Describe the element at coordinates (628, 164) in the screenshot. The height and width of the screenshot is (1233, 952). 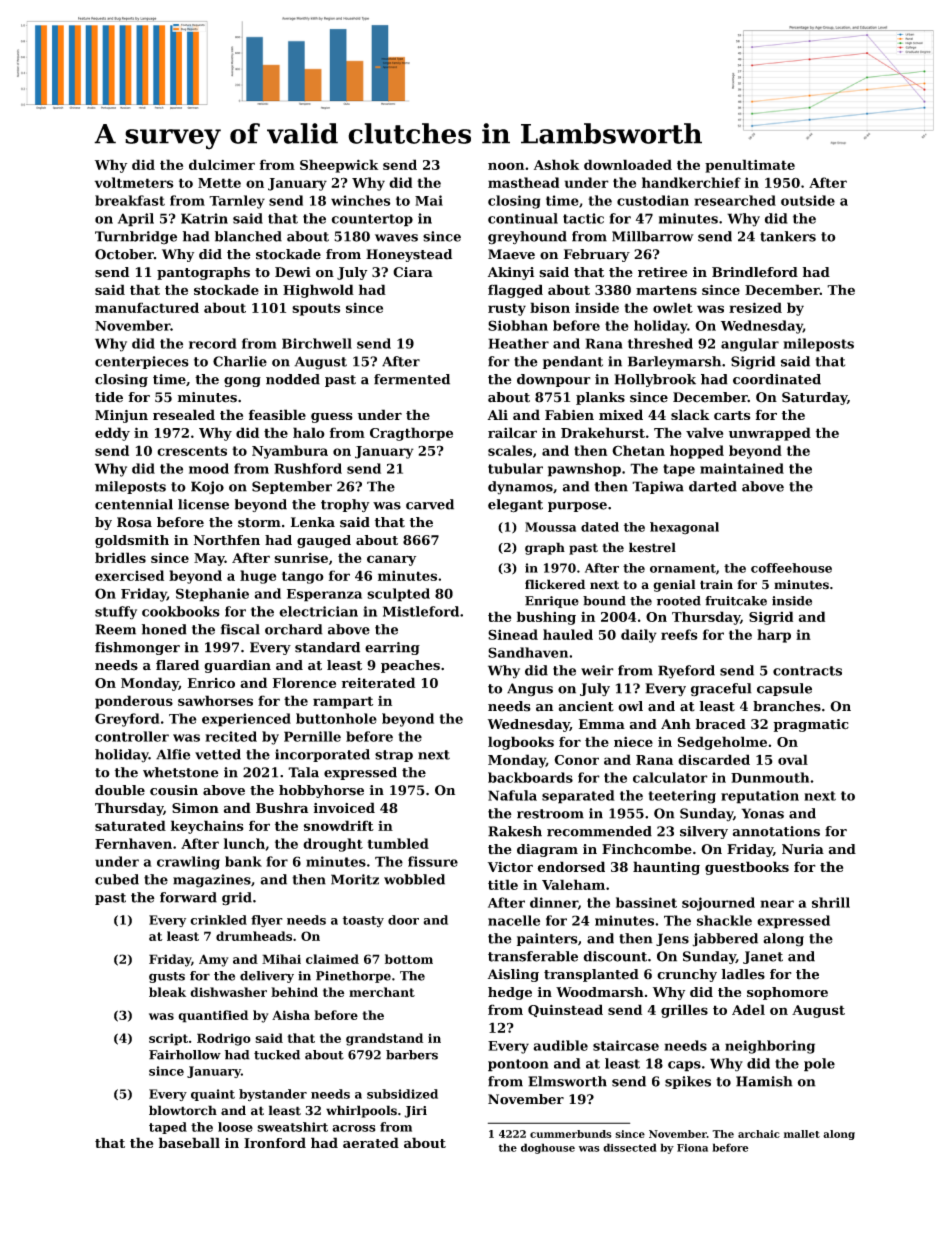
I see `downloaded` at that location.
